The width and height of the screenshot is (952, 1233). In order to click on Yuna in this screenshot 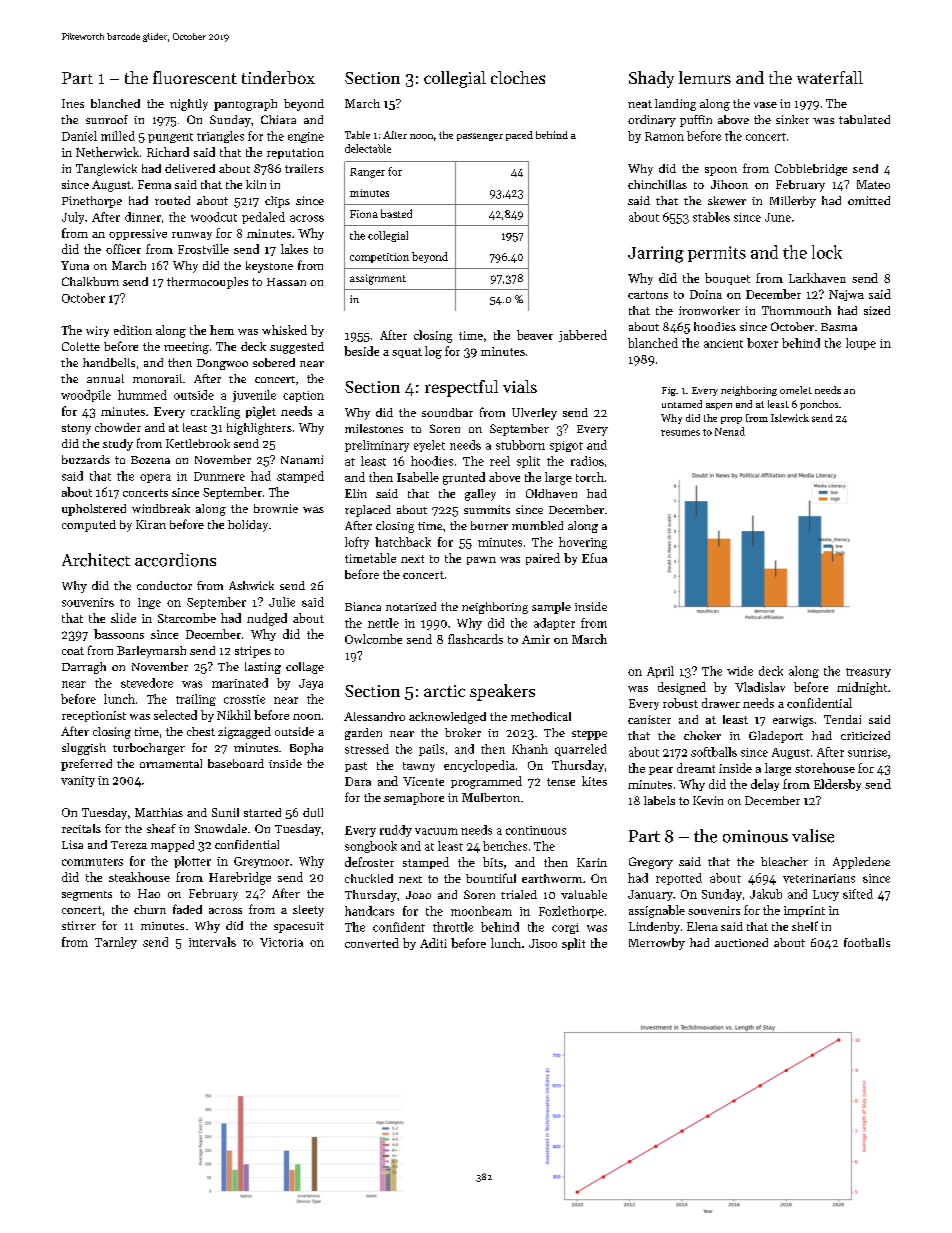, I will do `click(75, 265)`.
